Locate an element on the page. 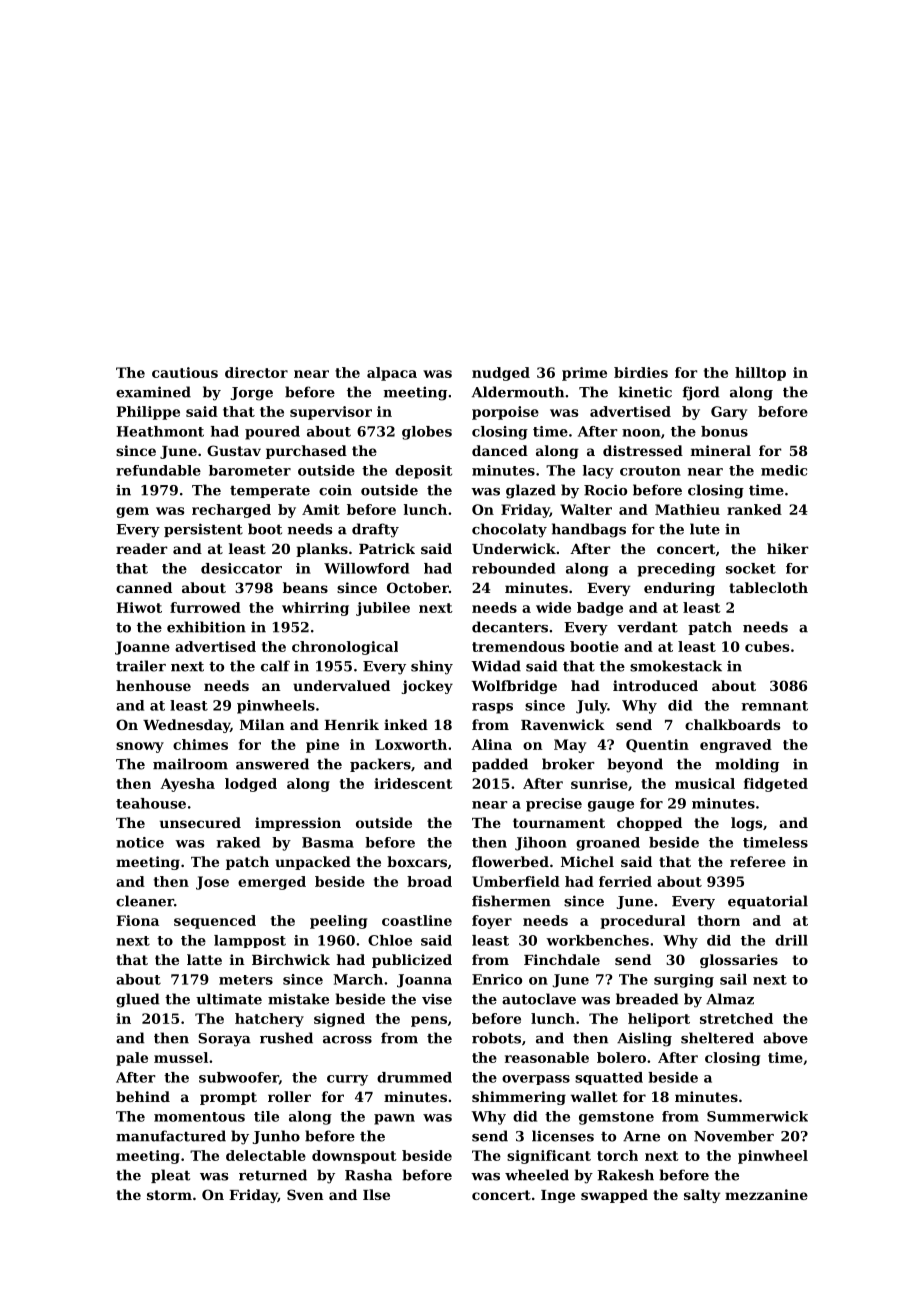 This document has width=924, height=1308. director is located at coordinates (256, 372).
